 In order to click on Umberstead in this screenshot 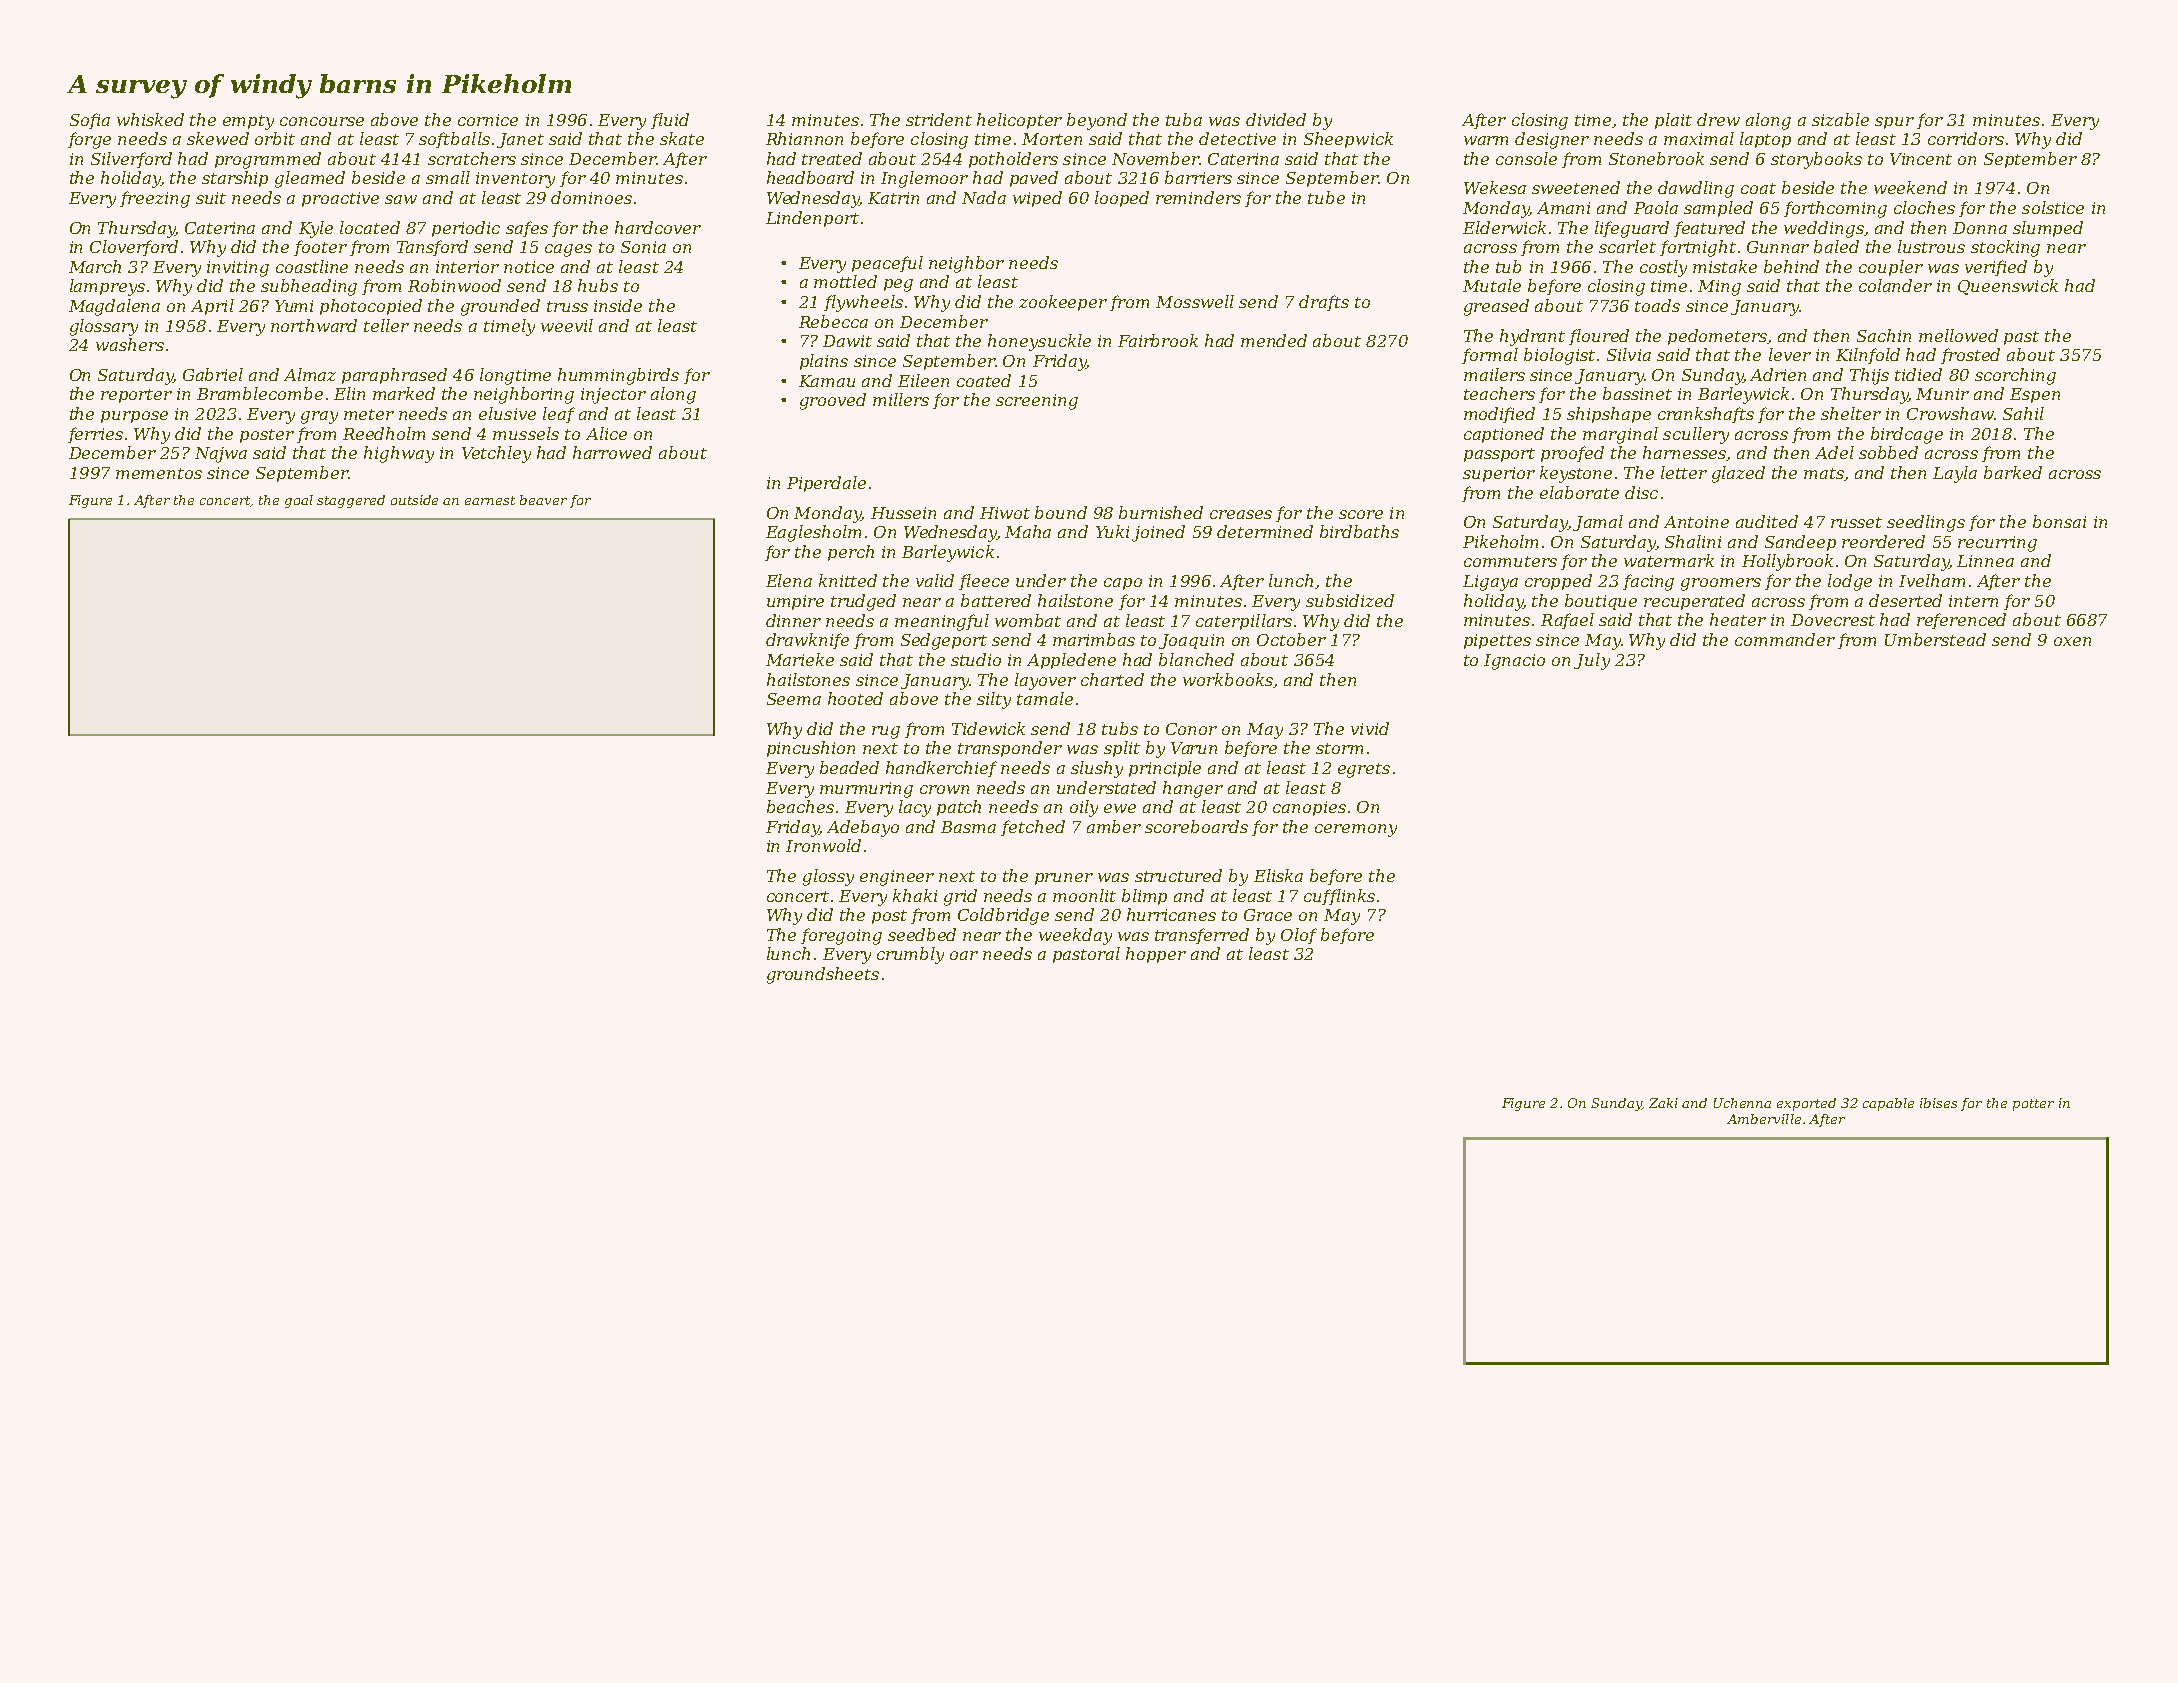, I will do `click(1935, 639)`.
